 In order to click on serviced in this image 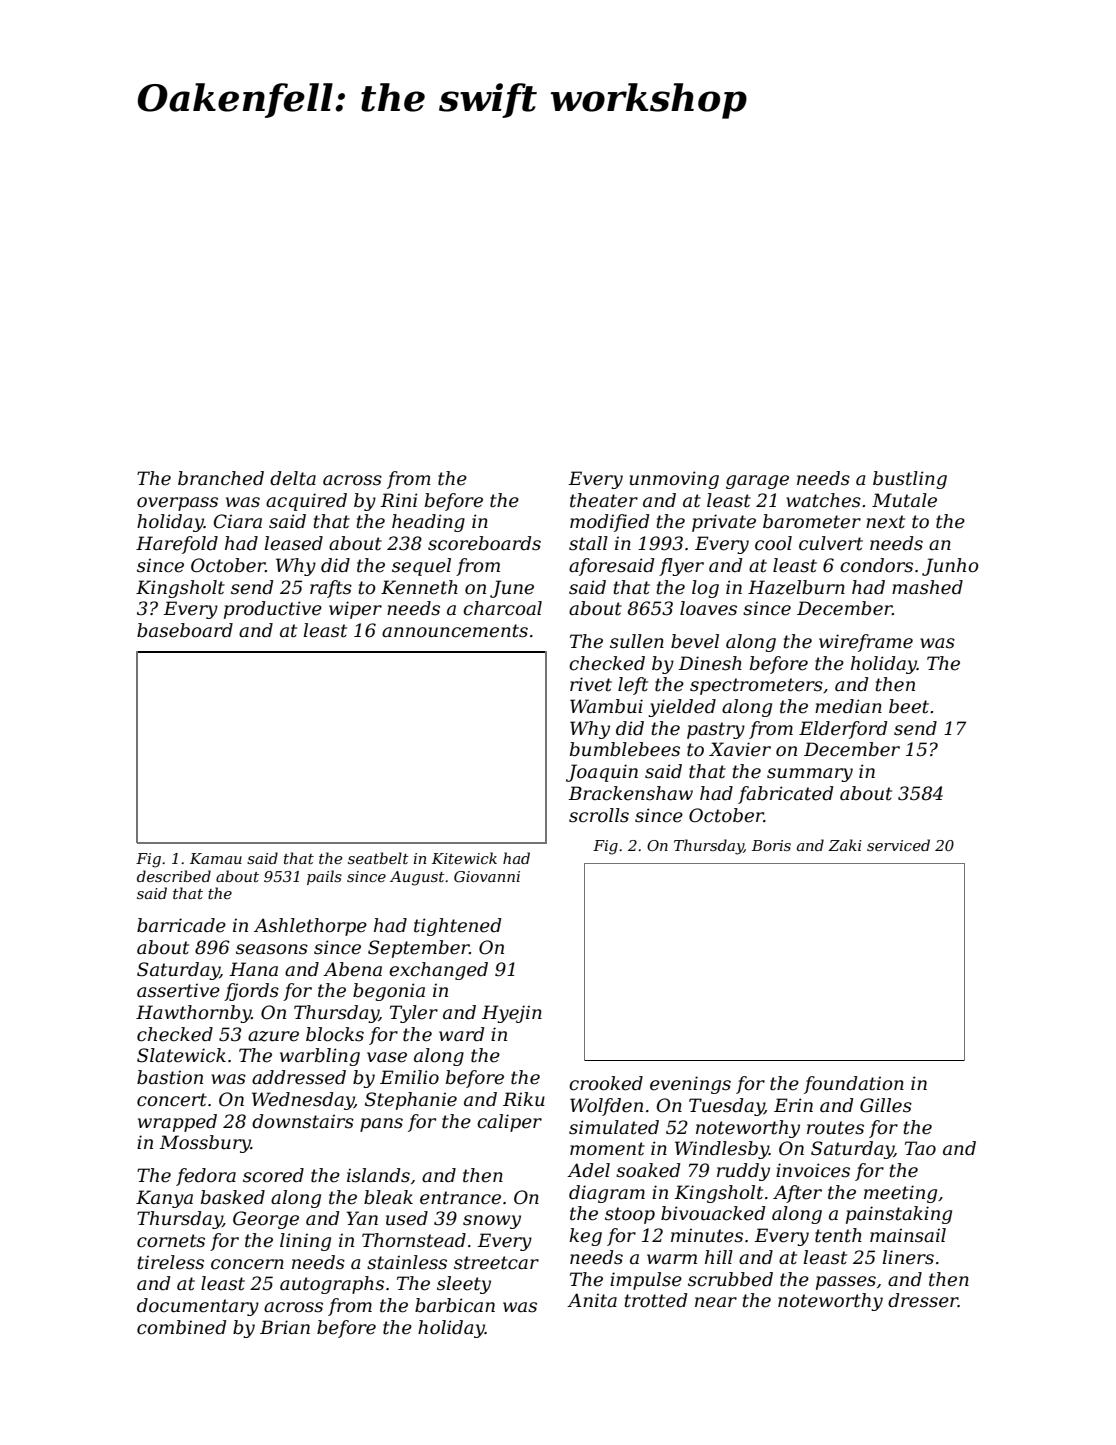, I will do `click(898, 845)`.
